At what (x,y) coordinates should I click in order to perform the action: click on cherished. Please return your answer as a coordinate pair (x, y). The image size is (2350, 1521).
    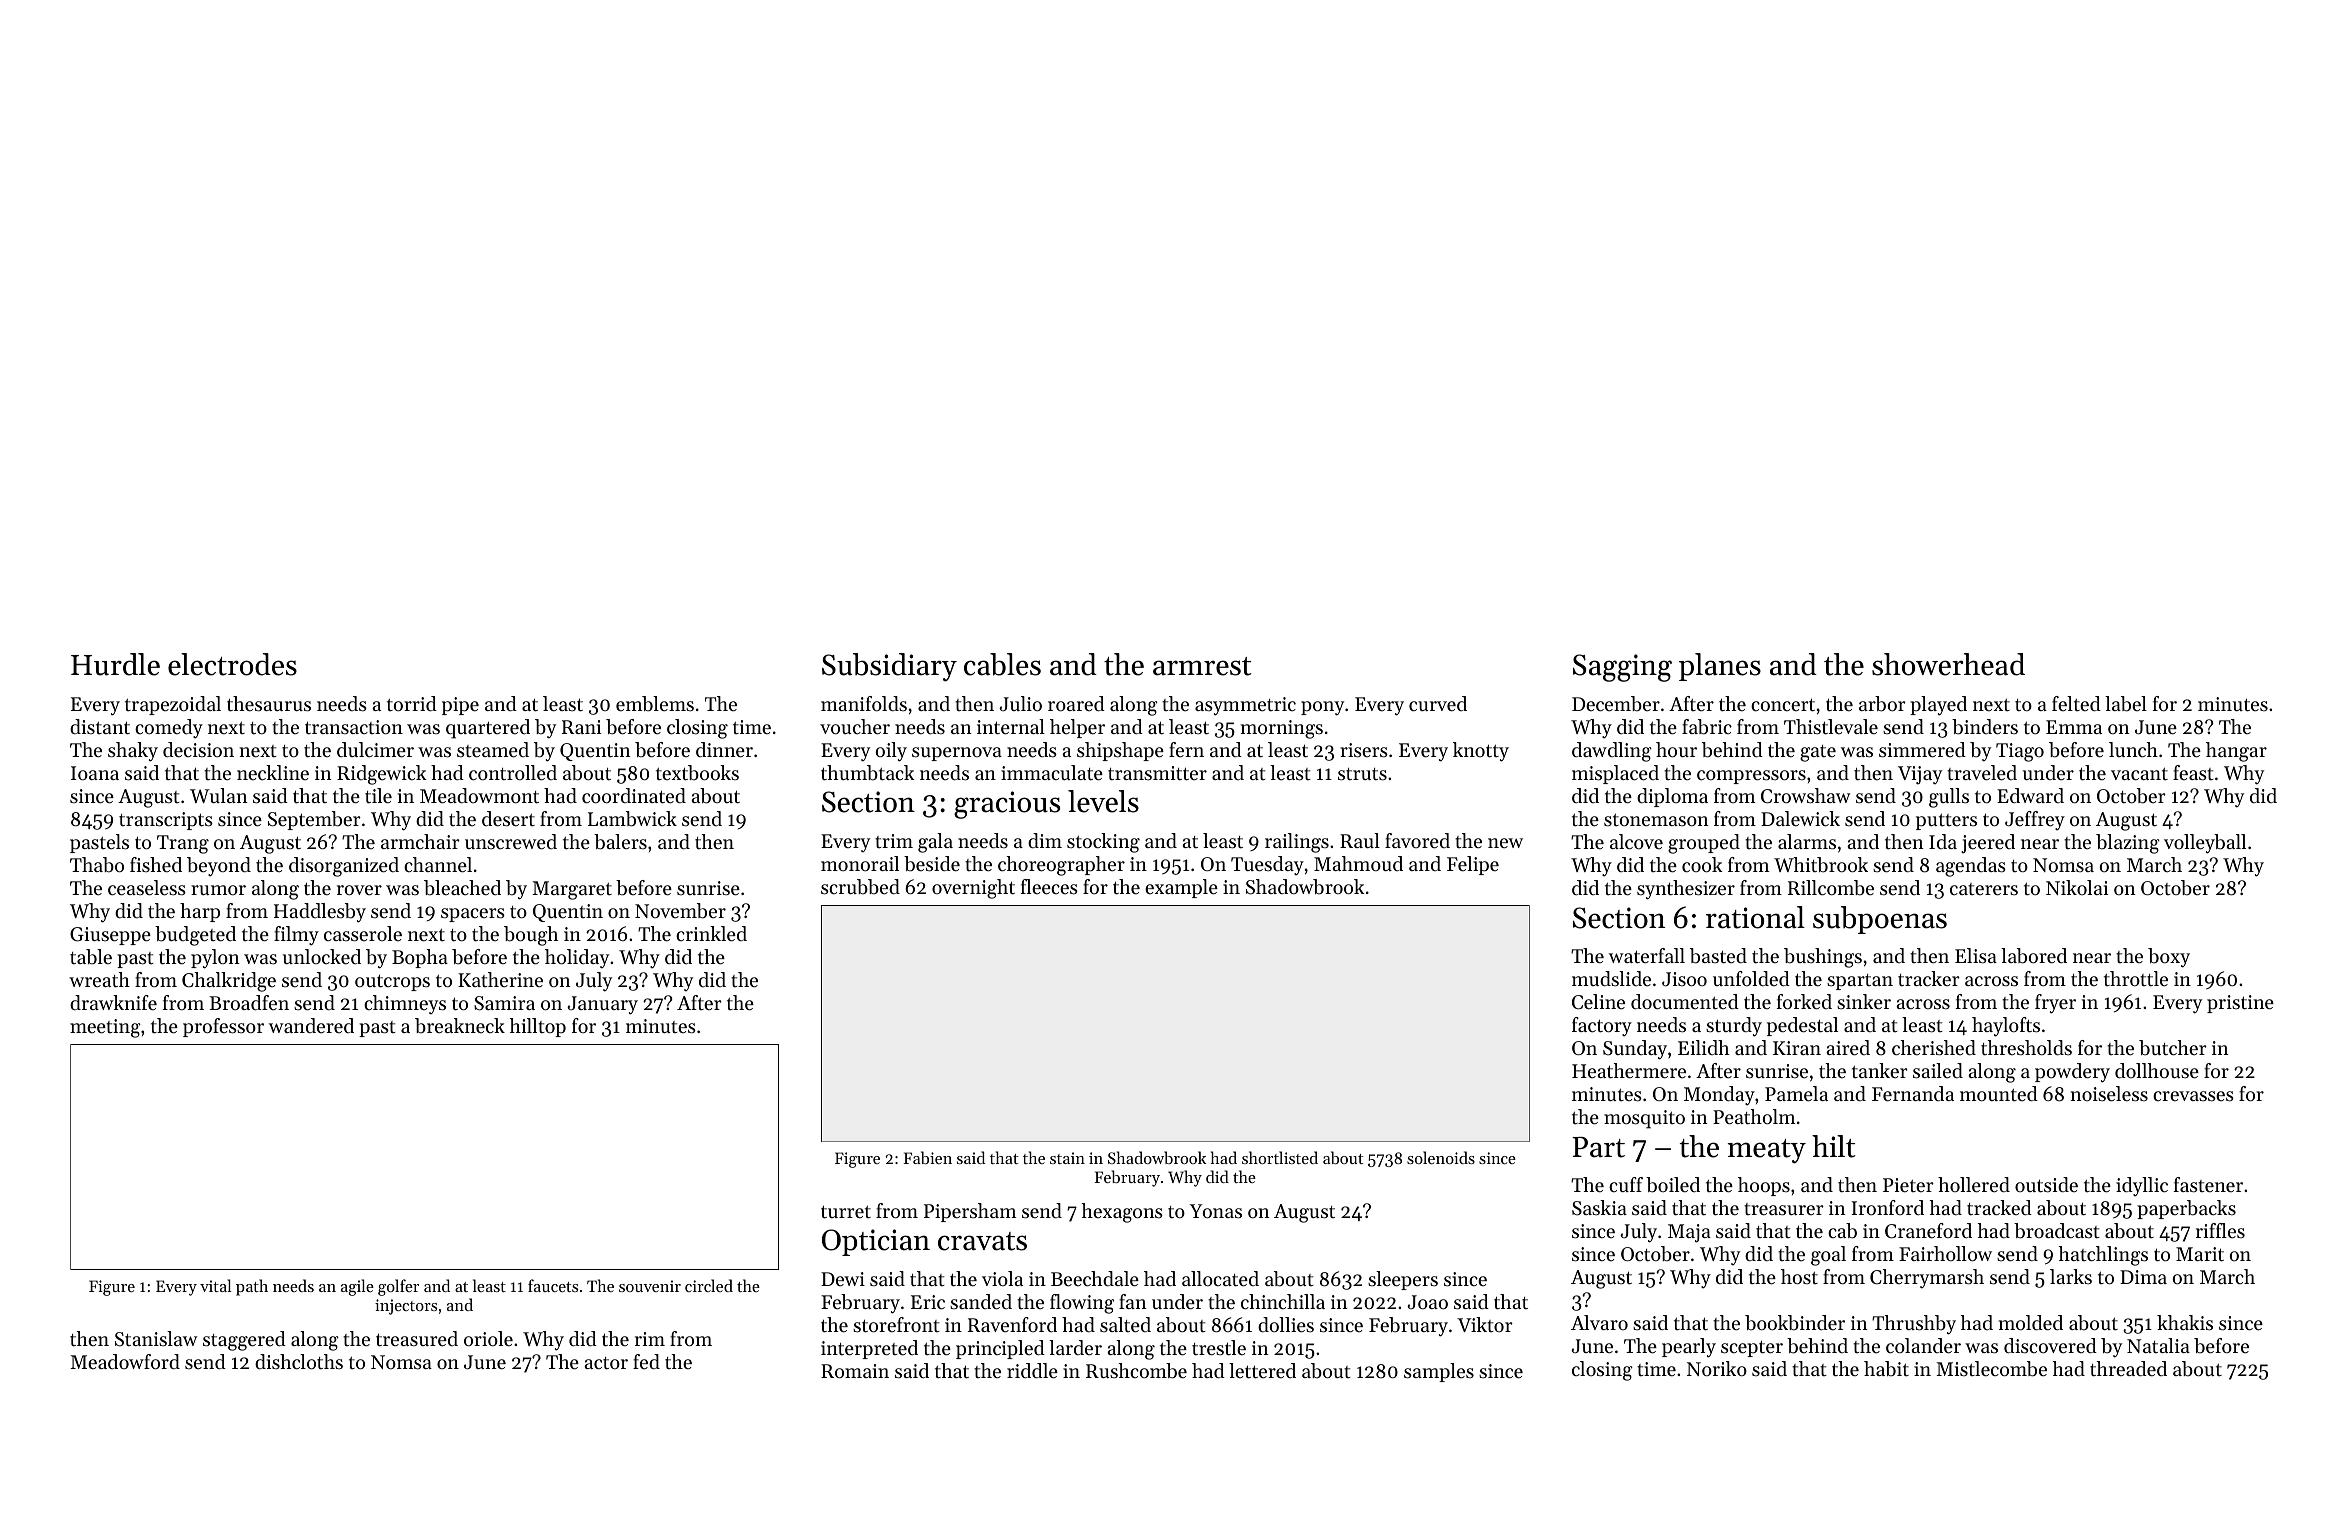
    Looking at the image, I should click on (1934, 1048).
